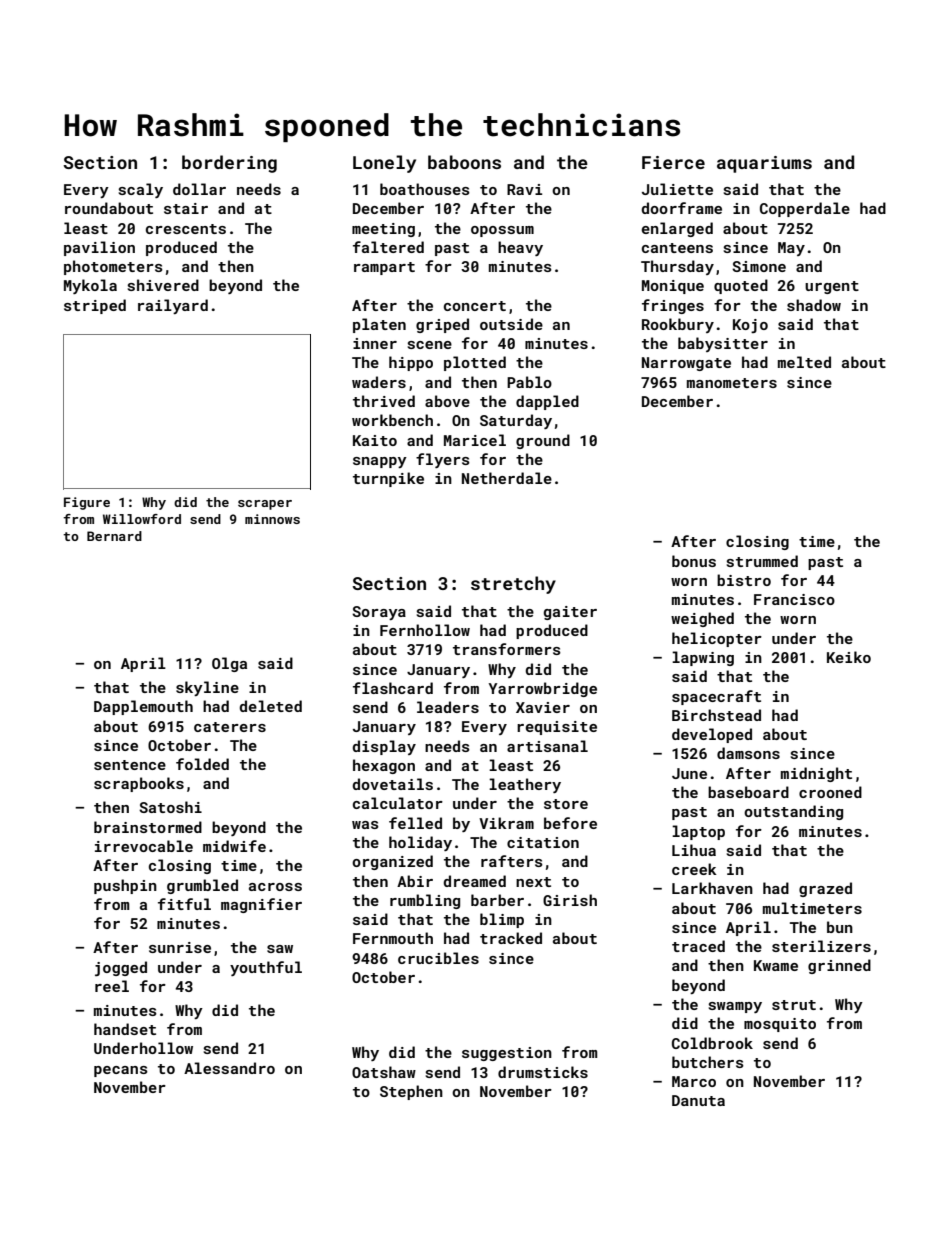  What do you see at coordinates (520, 248) in the image?
I see `heavy` at bounding box center [520, 248].
